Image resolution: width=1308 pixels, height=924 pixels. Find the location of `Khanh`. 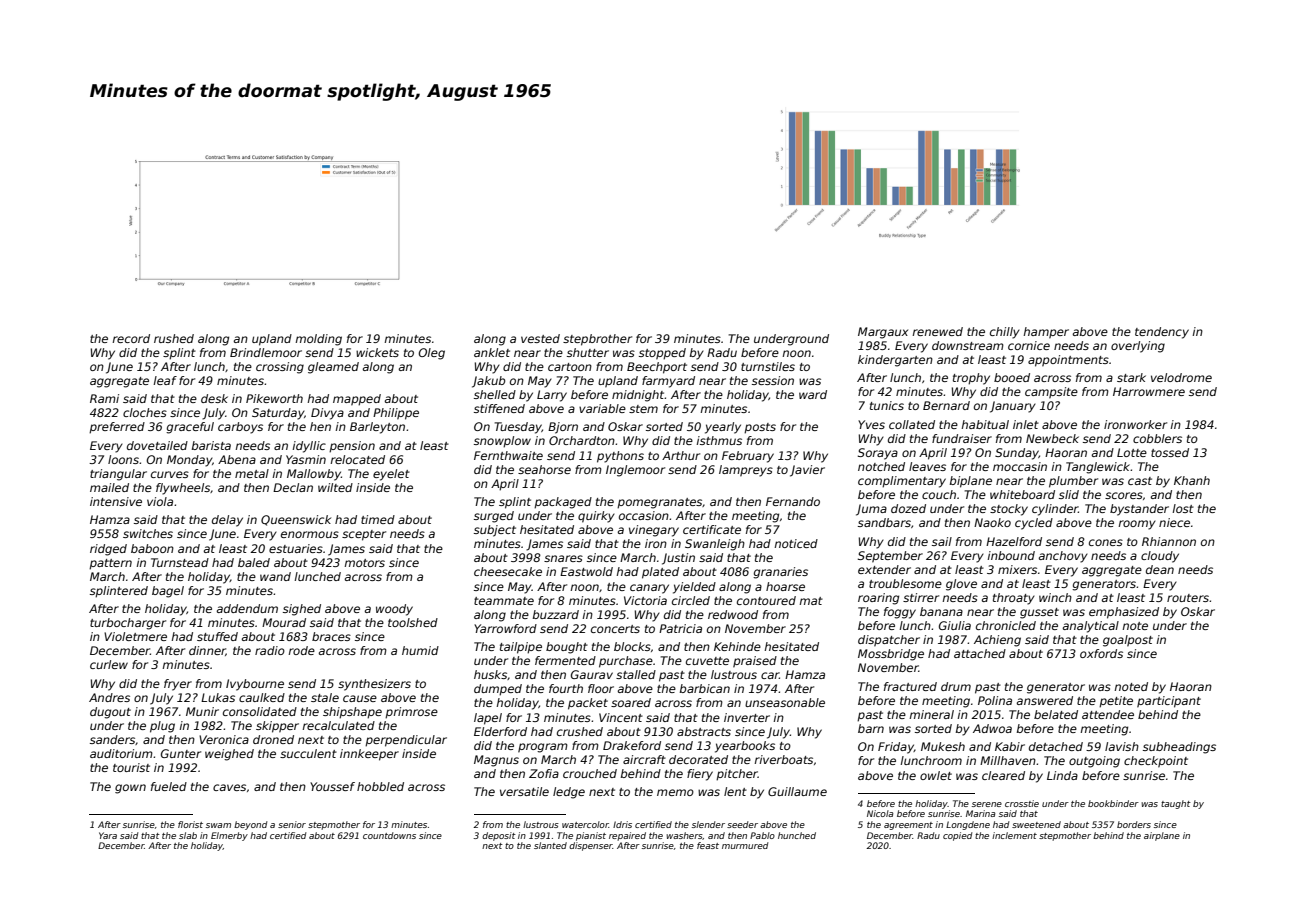

Khanh is located at coordinates (1192, 480).
